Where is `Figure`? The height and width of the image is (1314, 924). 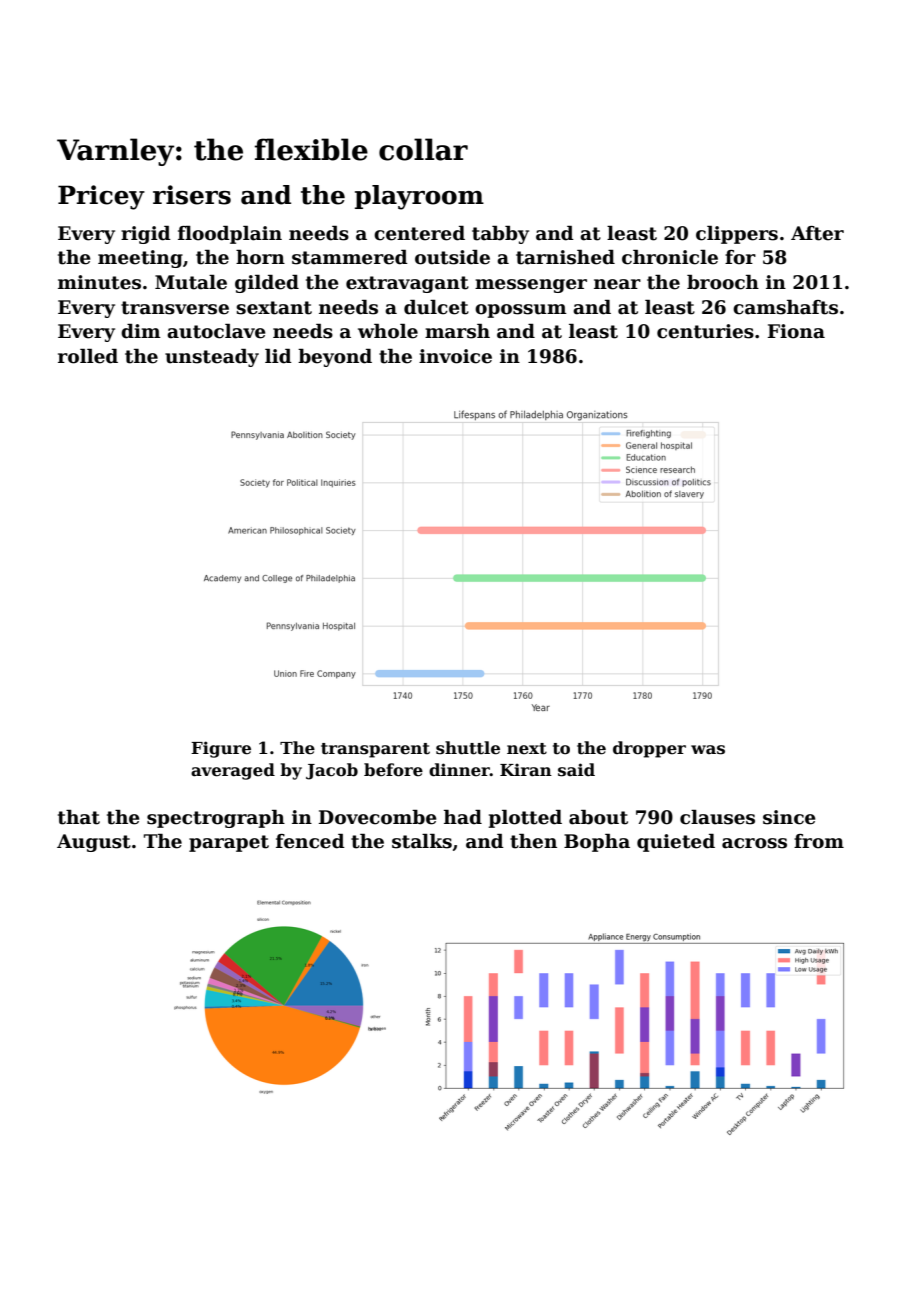
Figure is located at coordinates (221, 749).
